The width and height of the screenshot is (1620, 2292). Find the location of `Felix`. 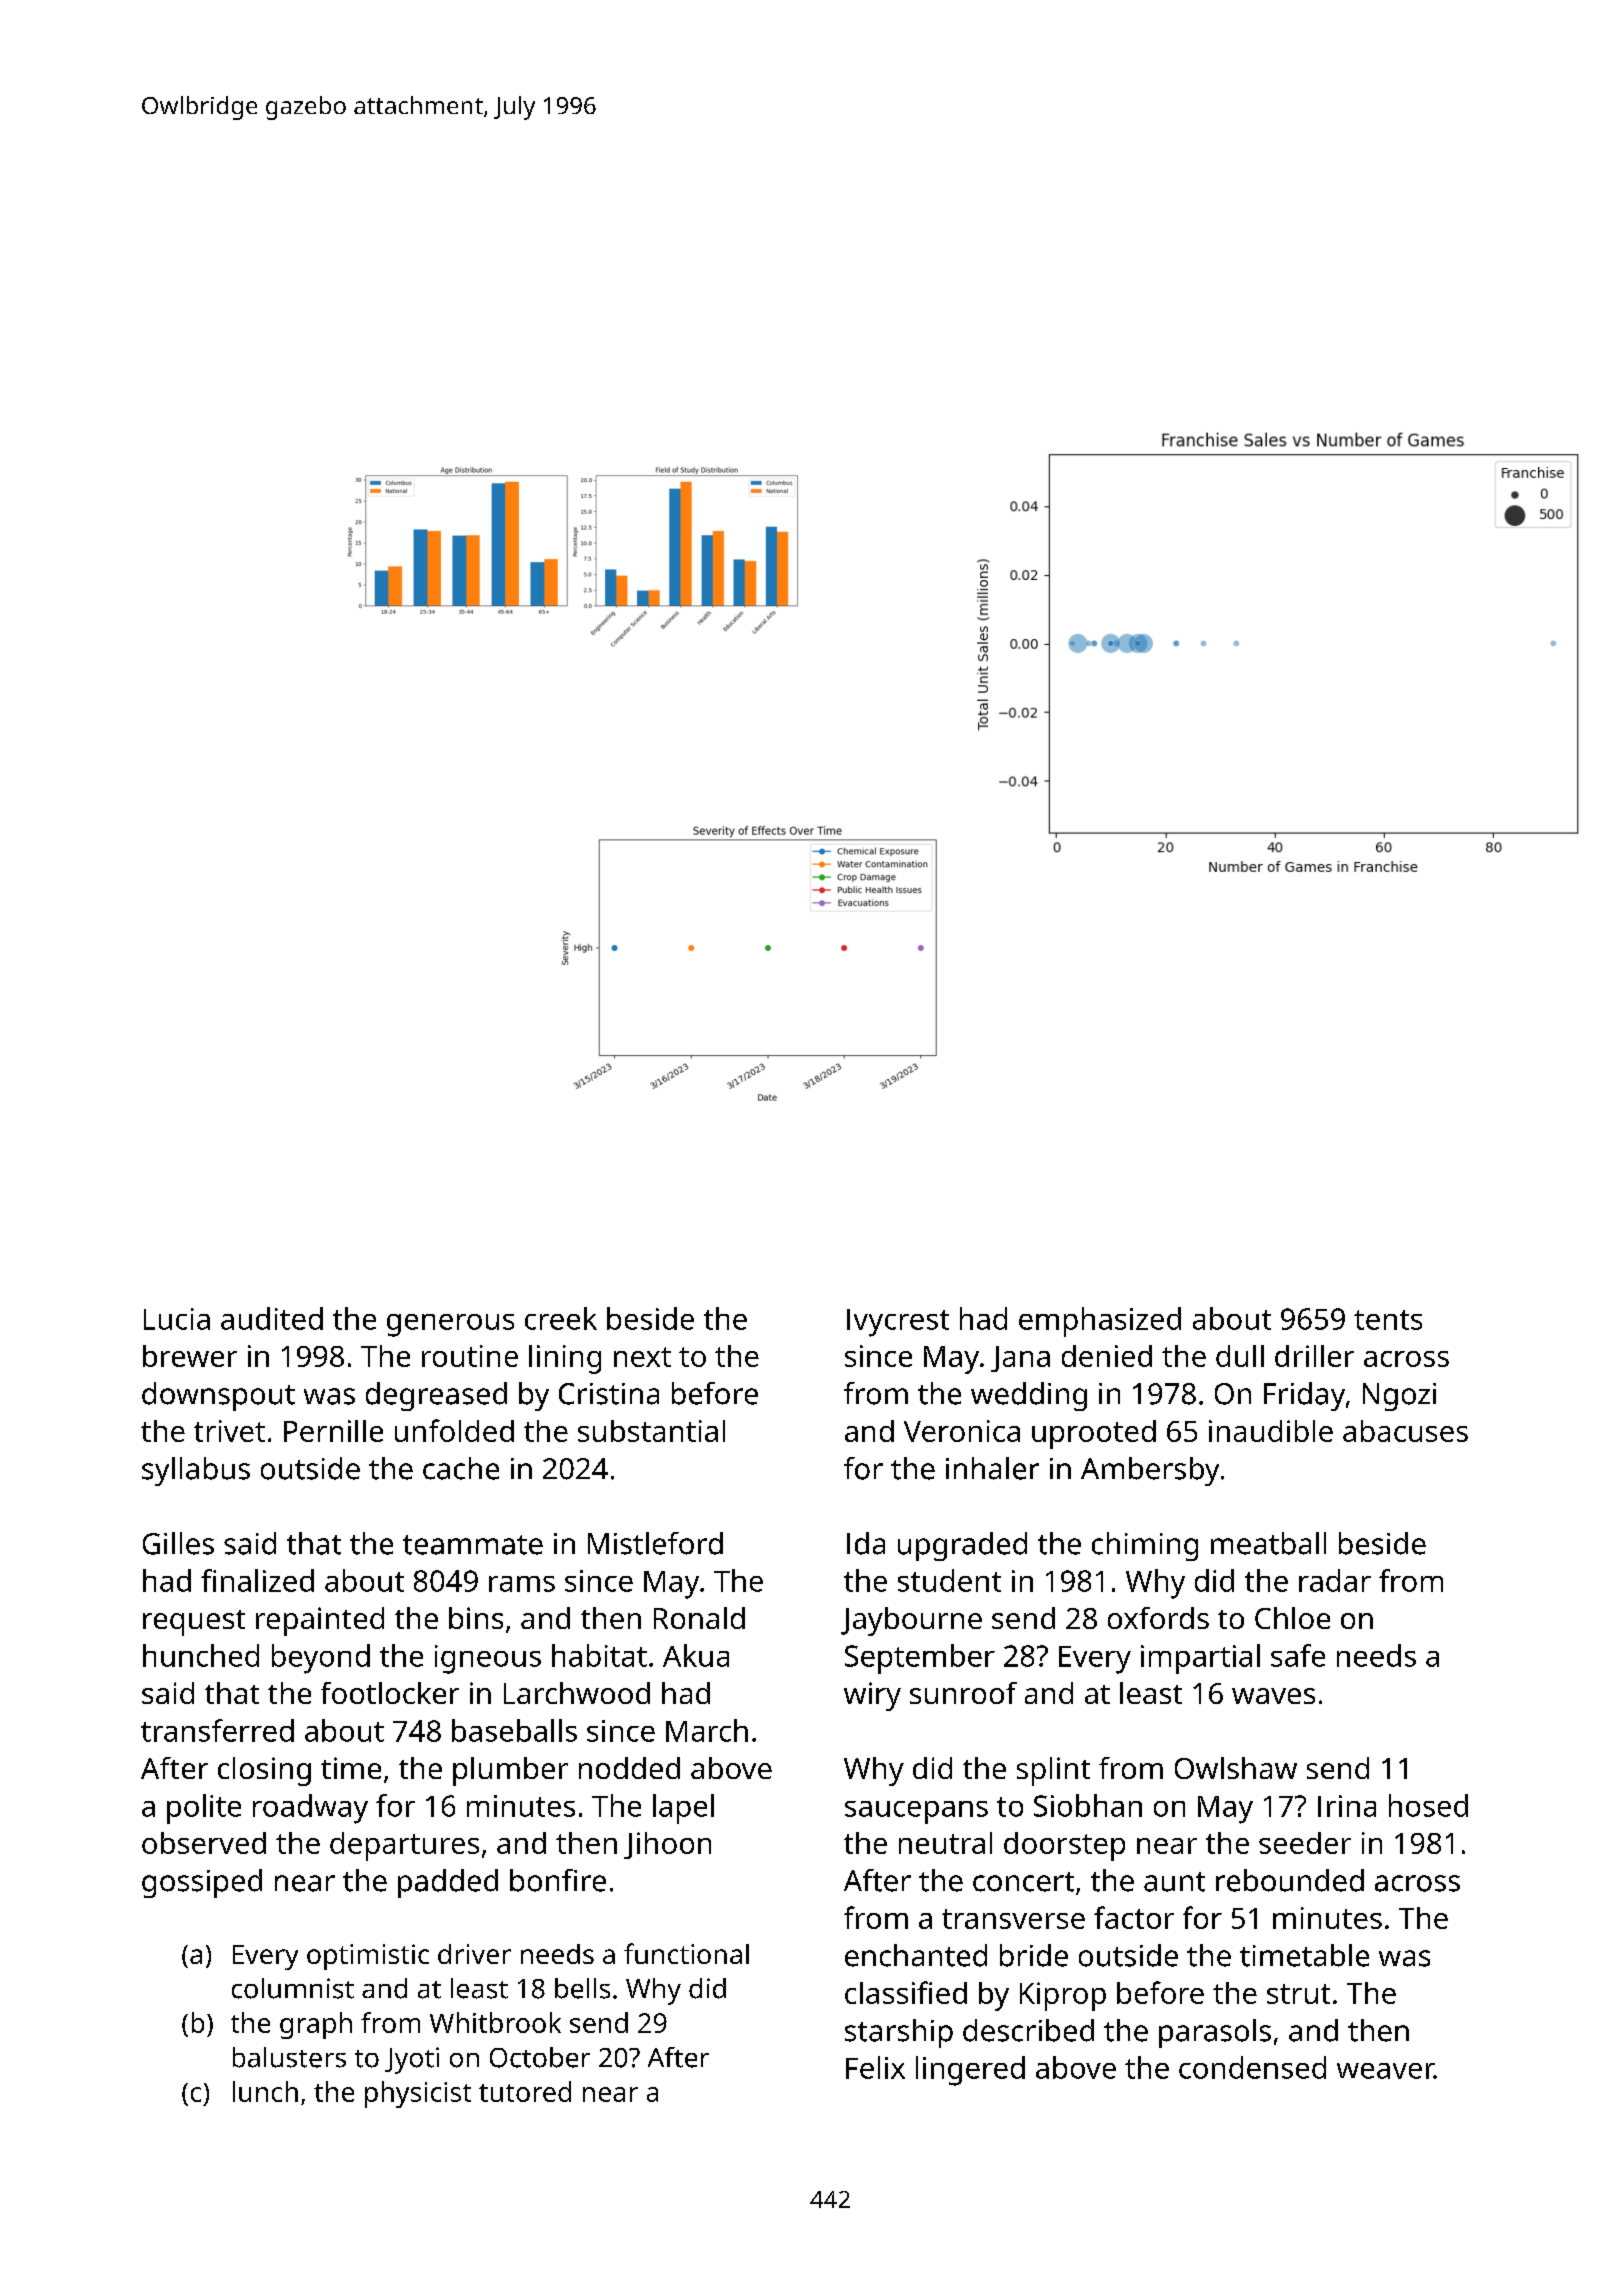

Felix is located at coordinates (875, 2067).
